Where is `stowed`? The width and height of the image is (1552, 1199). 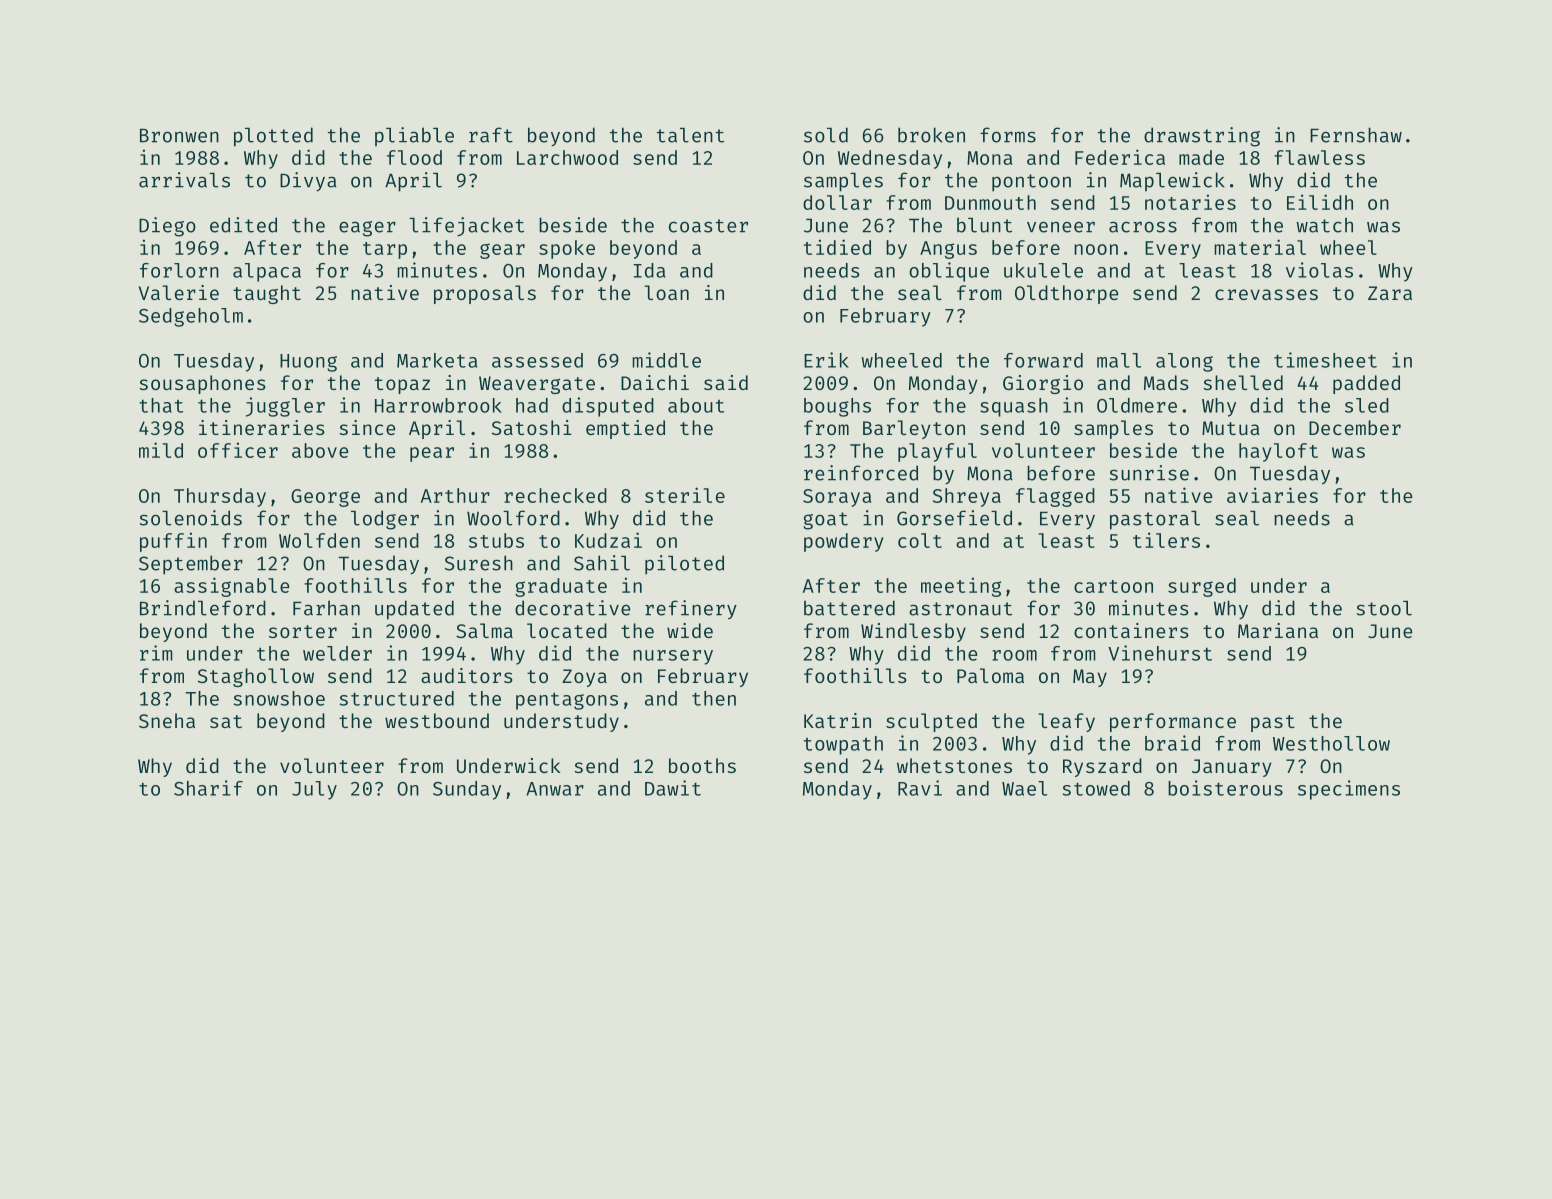 stowed is located at coordinates (1096, 788).
